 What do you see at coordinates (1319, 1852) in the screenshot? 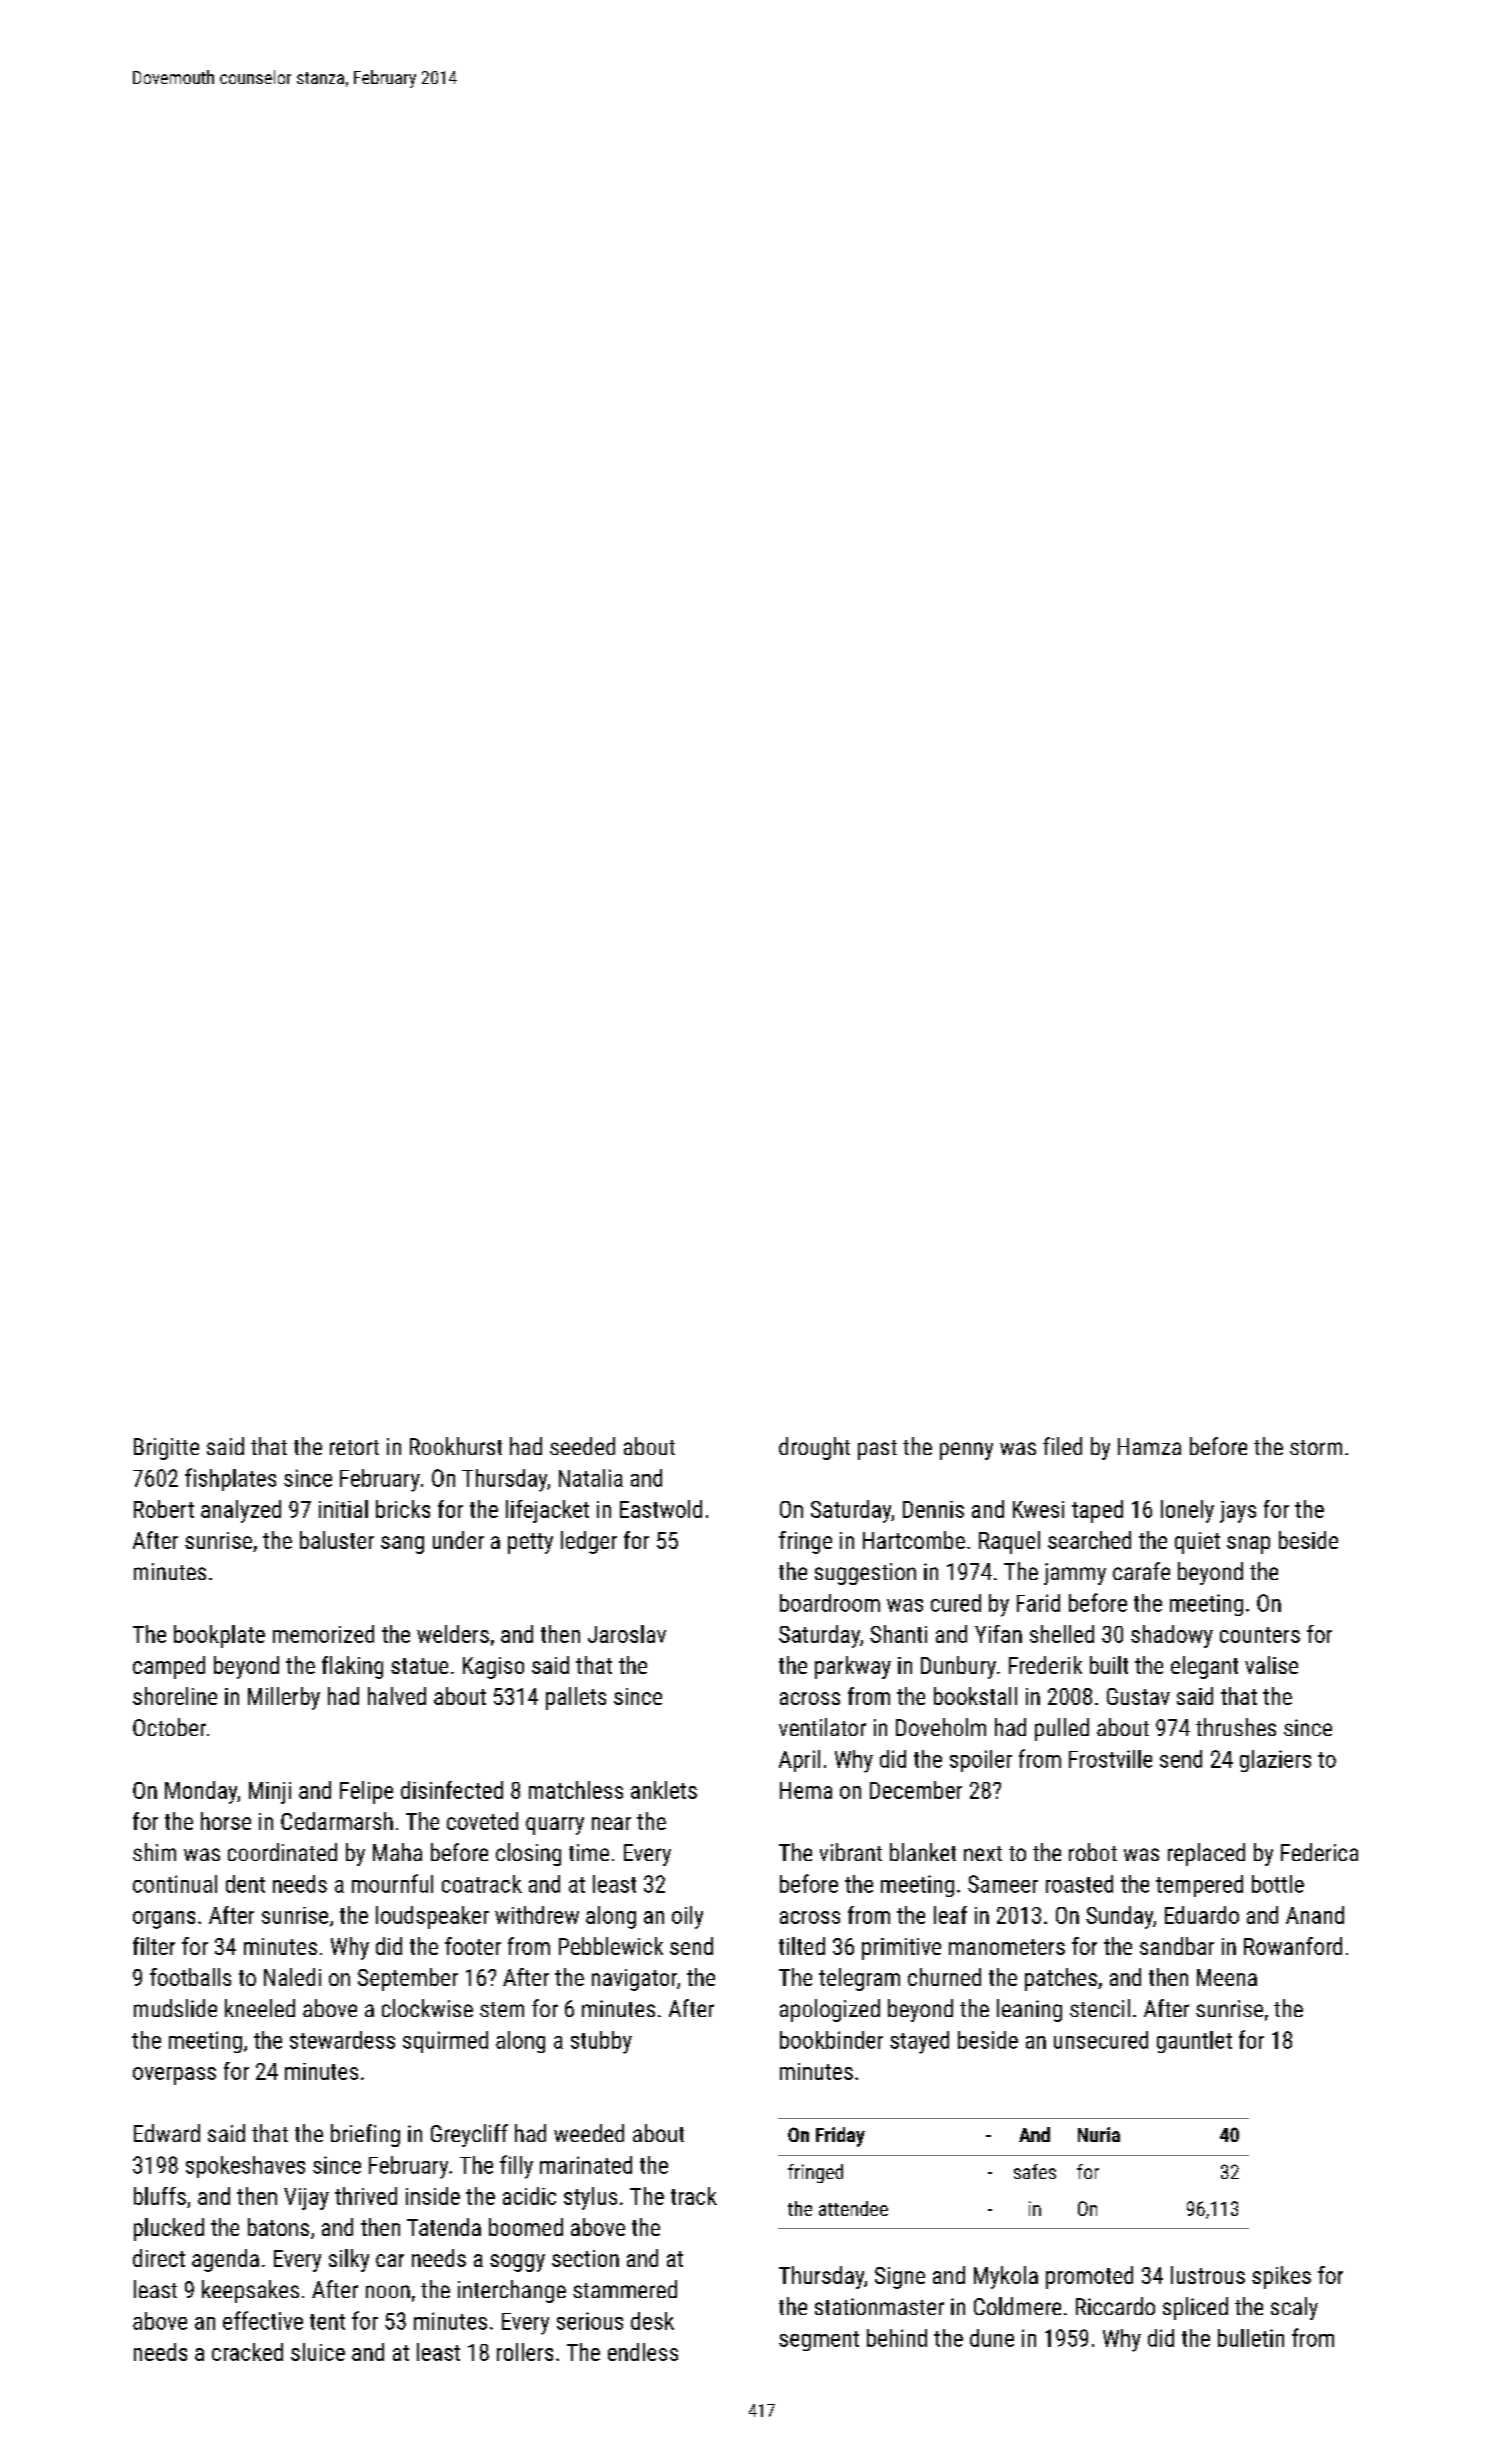
I see `Federica` at bounding box center [1319, 1852].
